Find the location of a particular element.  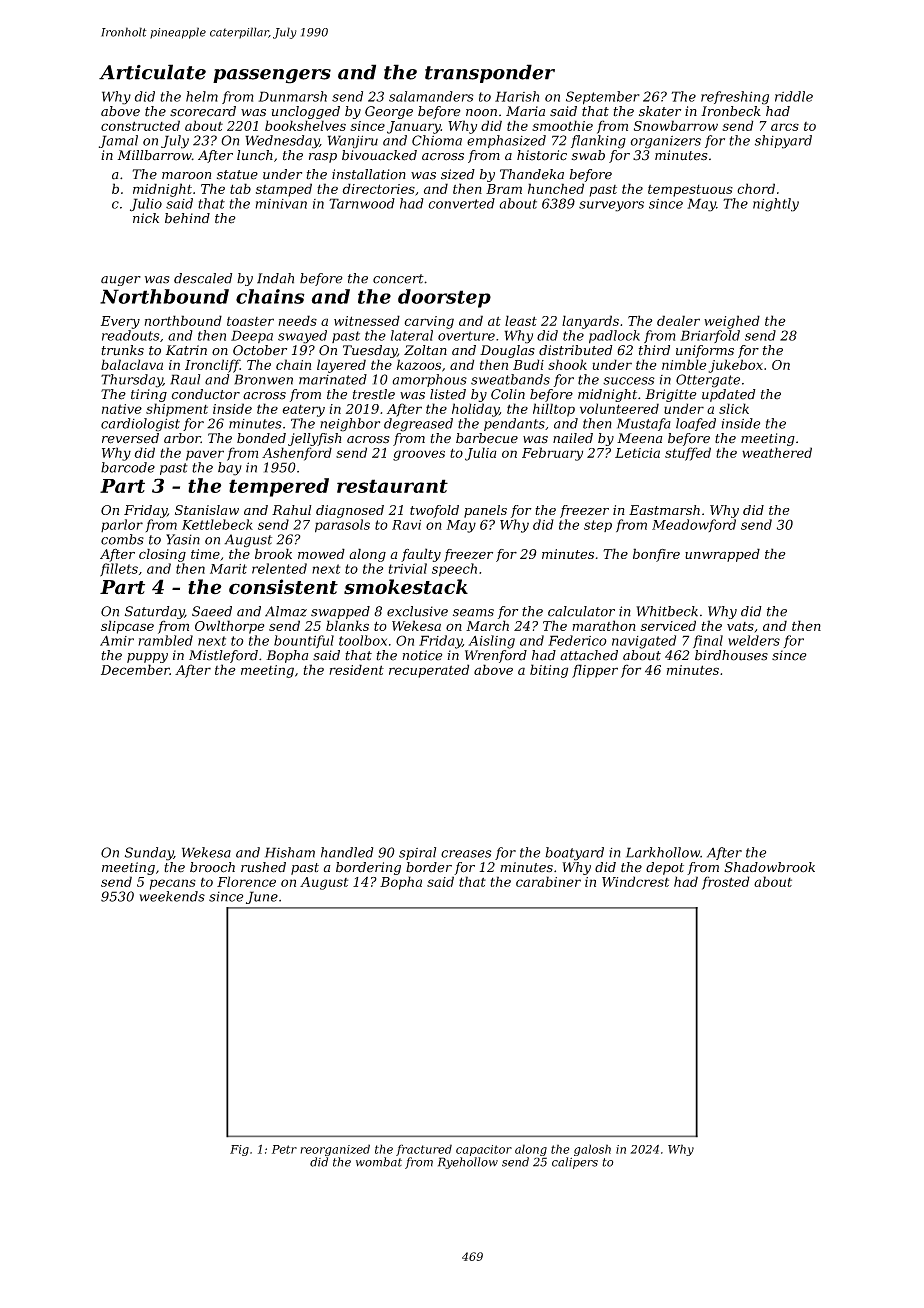

minivan is located at coordinates (281, 204).
